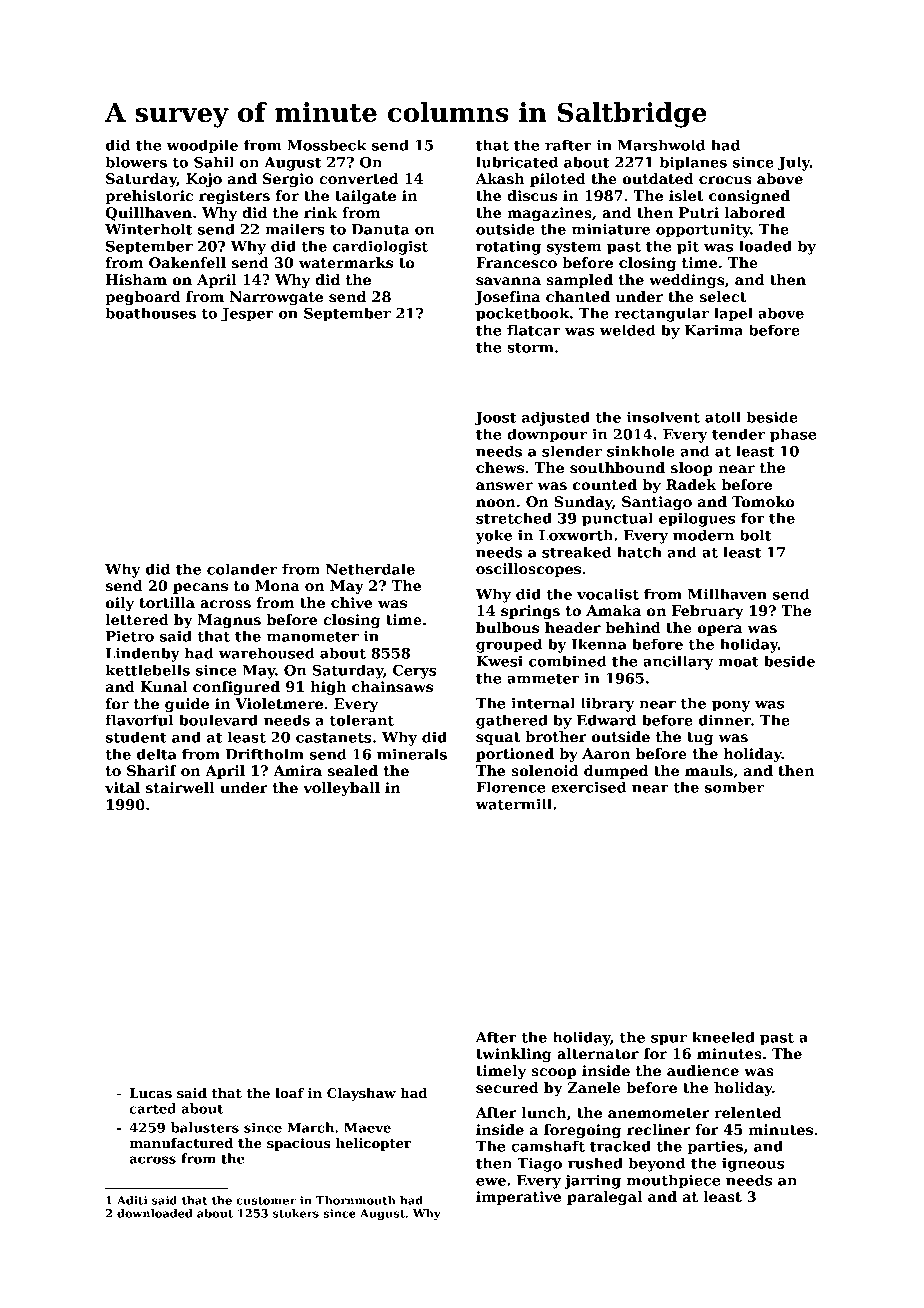 The height and width of the screenshot is (1308, 924). Describe the element at coordinates (279, 703) in the screenshot. I see `Violetmere` at that location.
